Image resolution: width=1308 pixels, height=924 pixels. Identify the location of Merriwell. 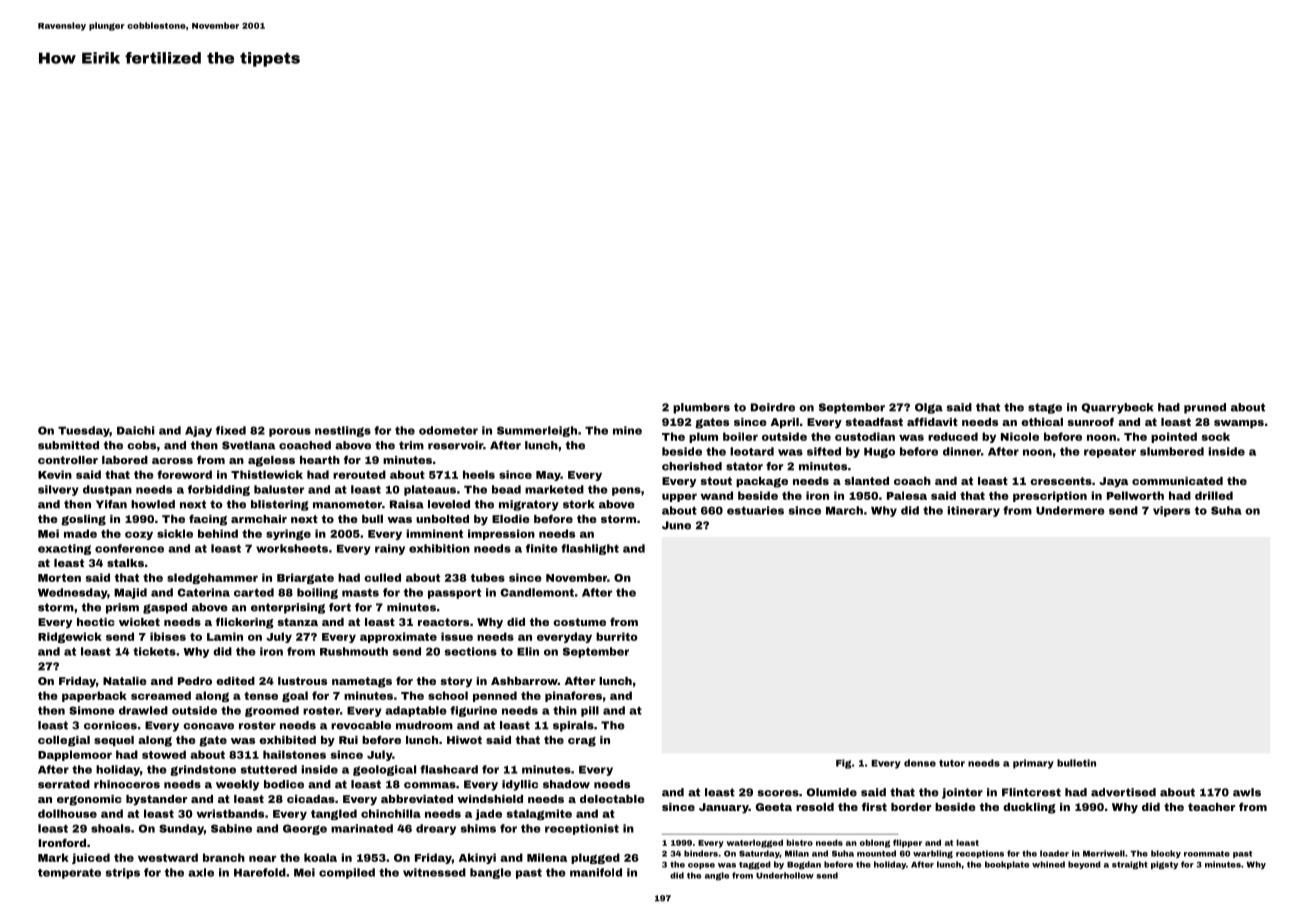
(1104, 853).
